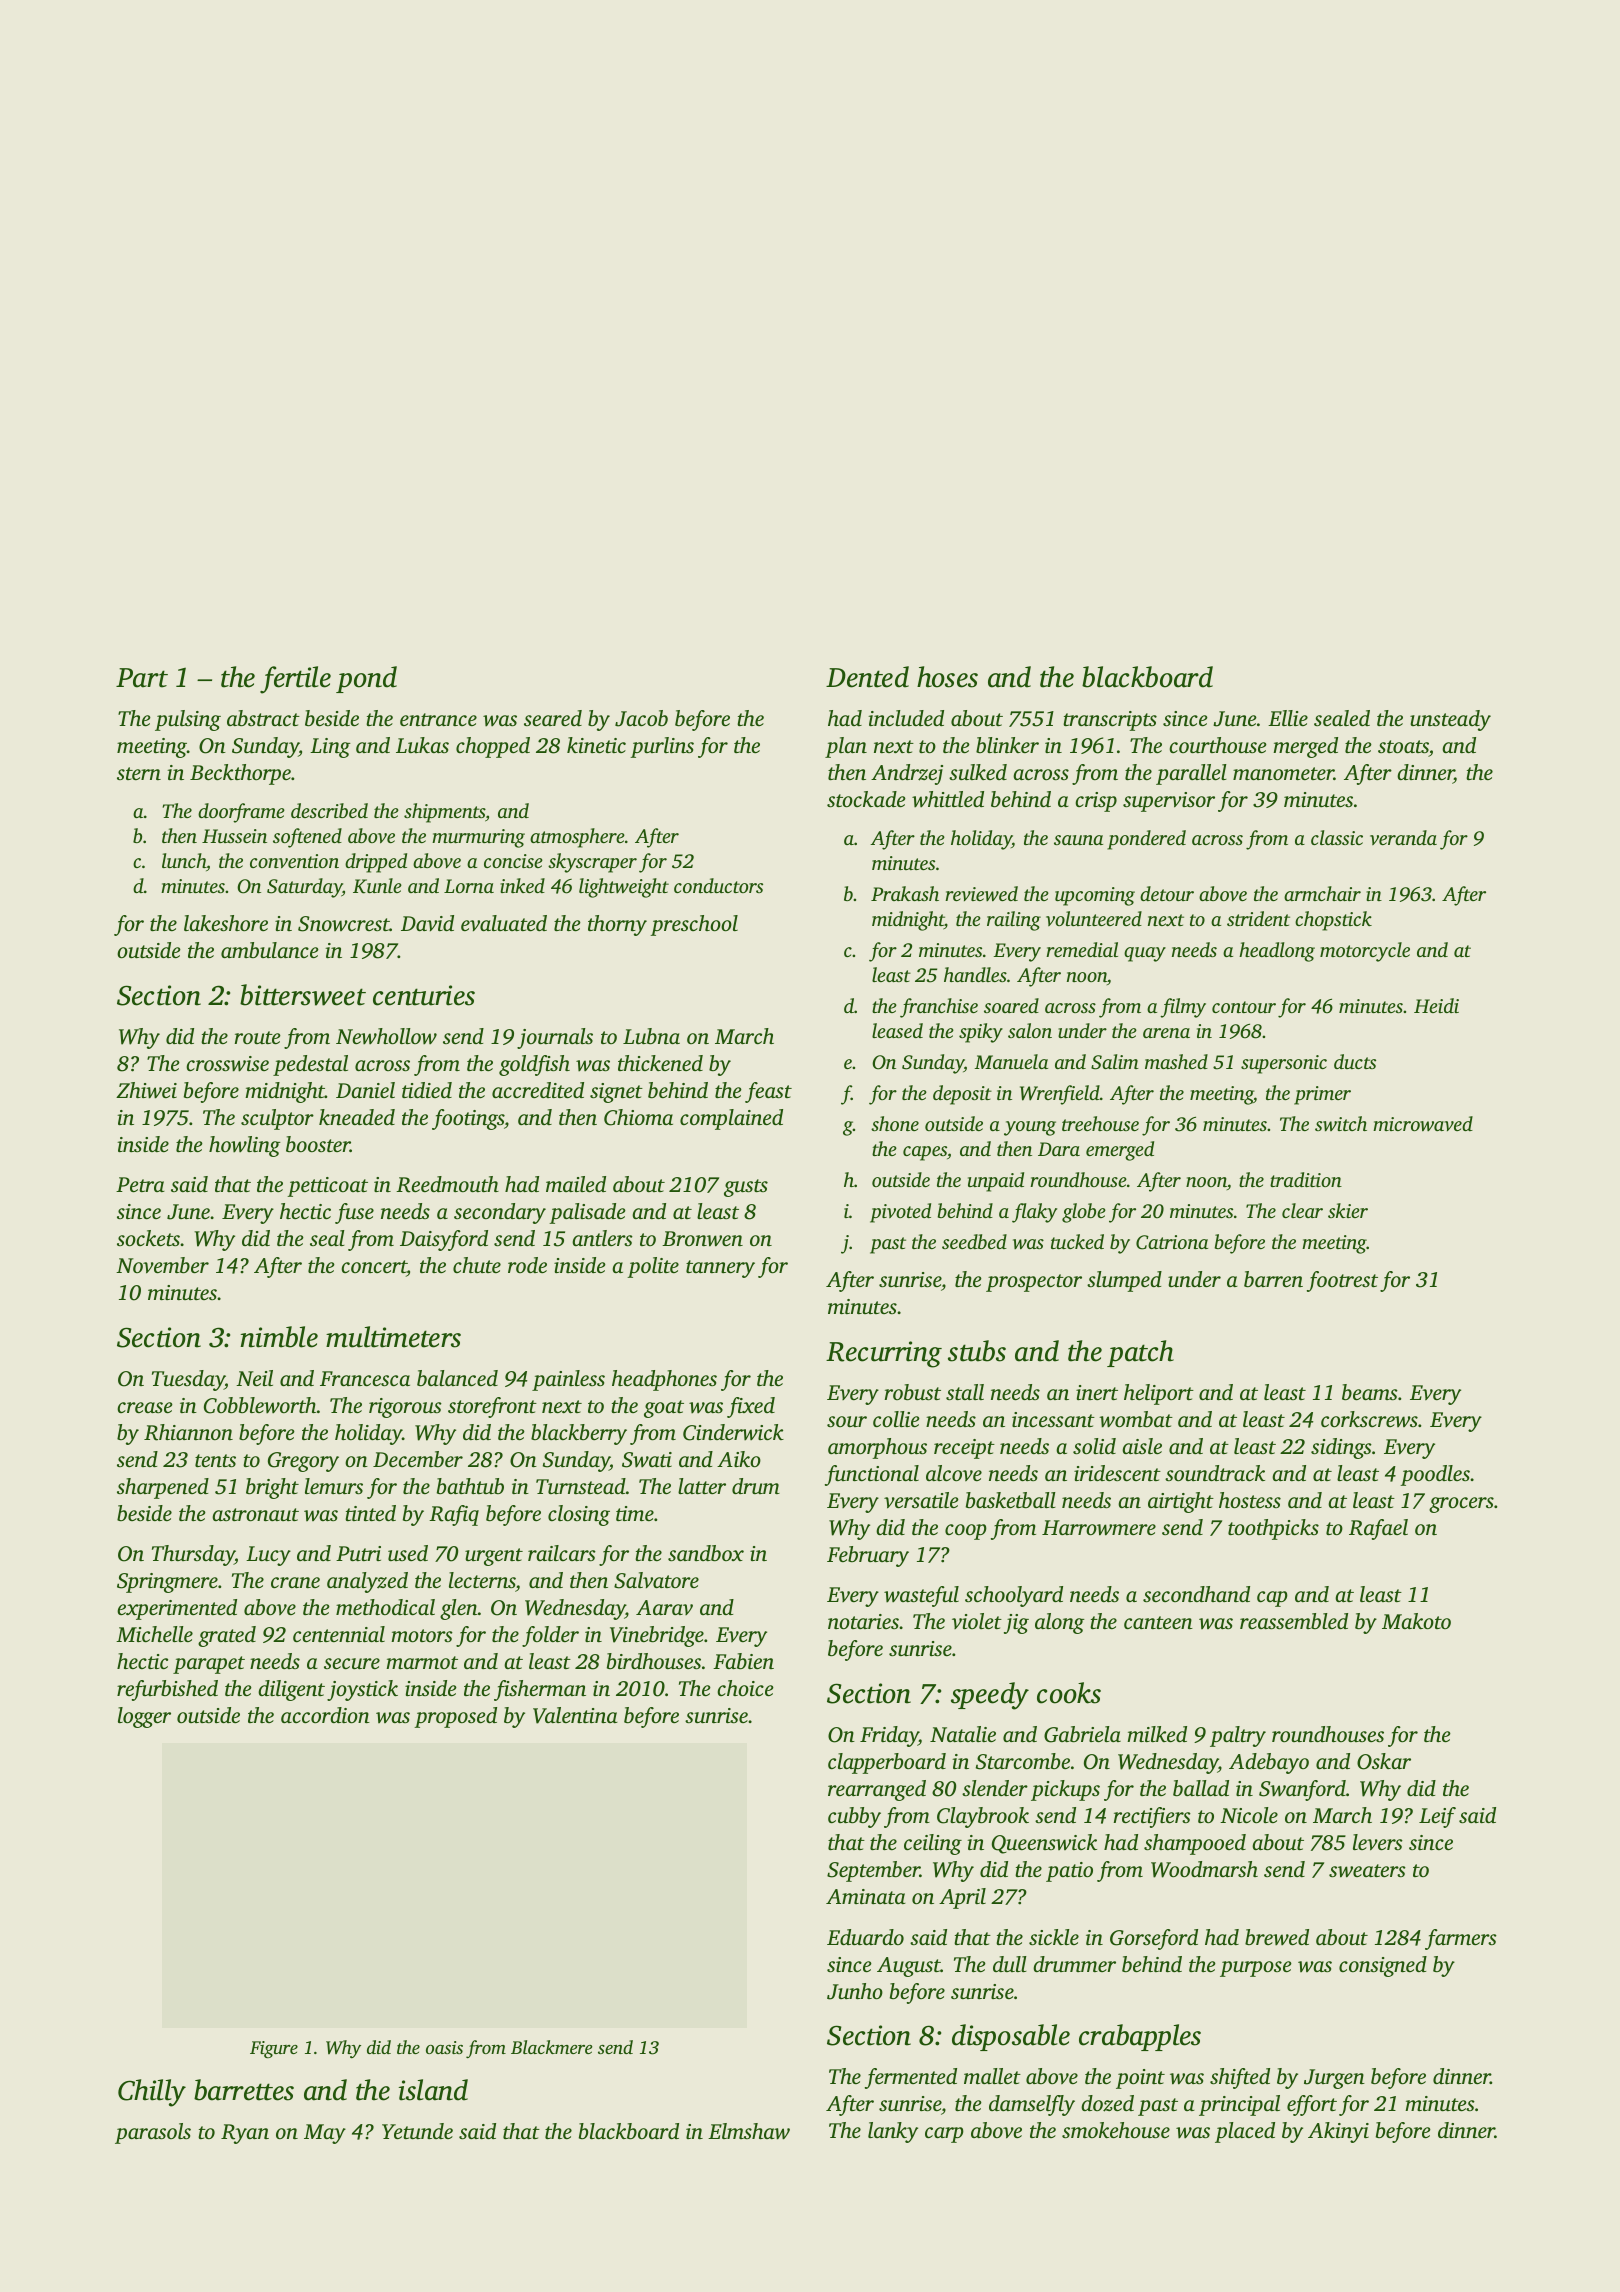 The width and height of the screenshot is (1620, 2292). What do you see at coordinates (846, 747) in the screenshot?
I see `plan` at bounding box center [846, 747].
